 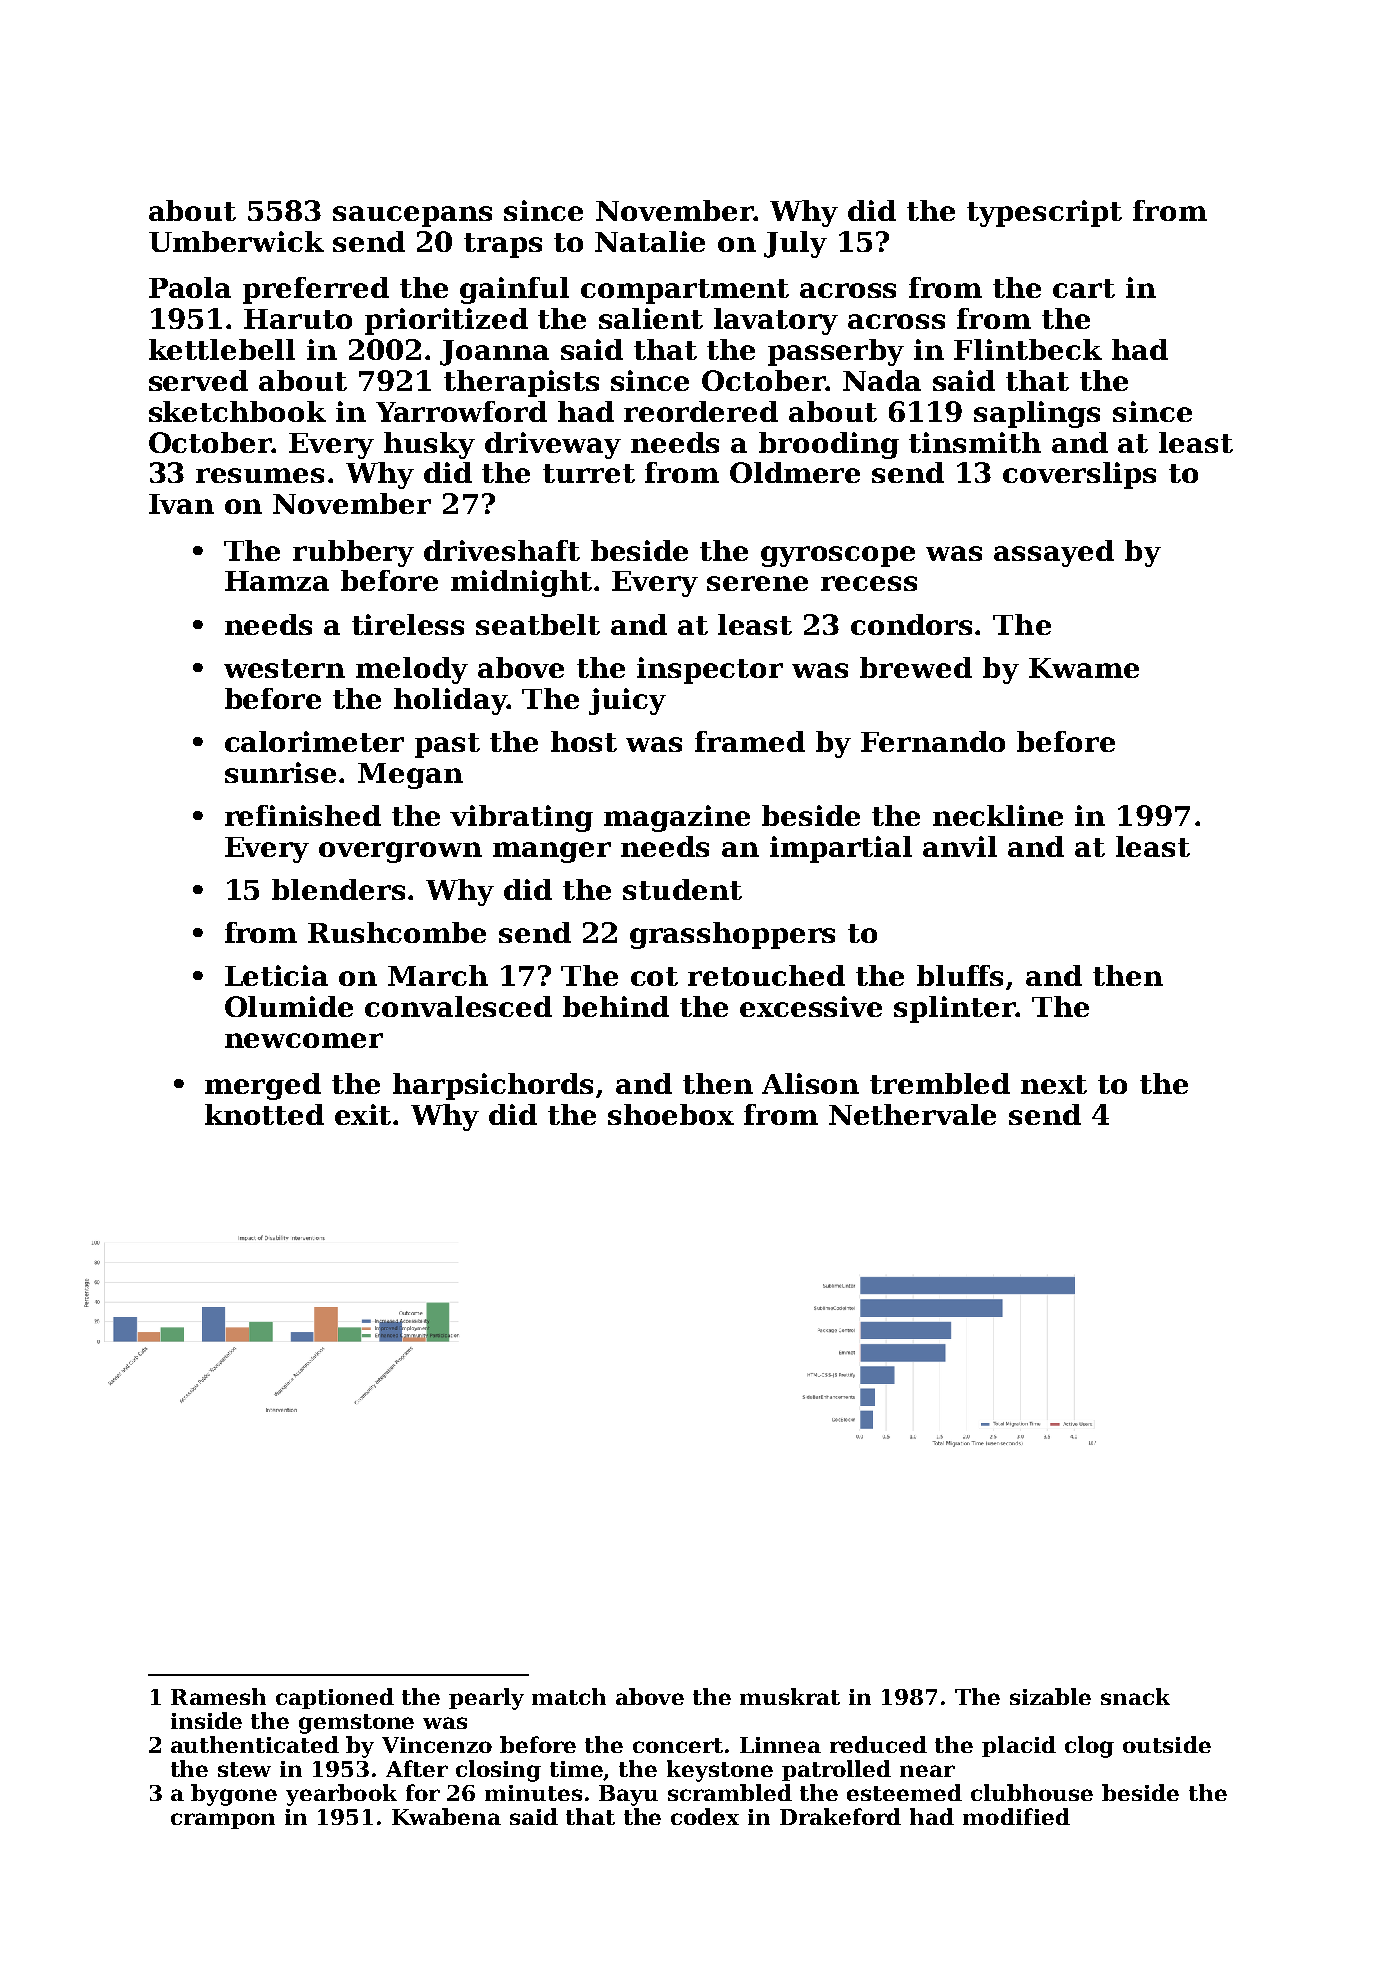 What do you see at coordinates (1167, 1744) in the document?
I see `outside` at bounding box center [1167, 1744].
